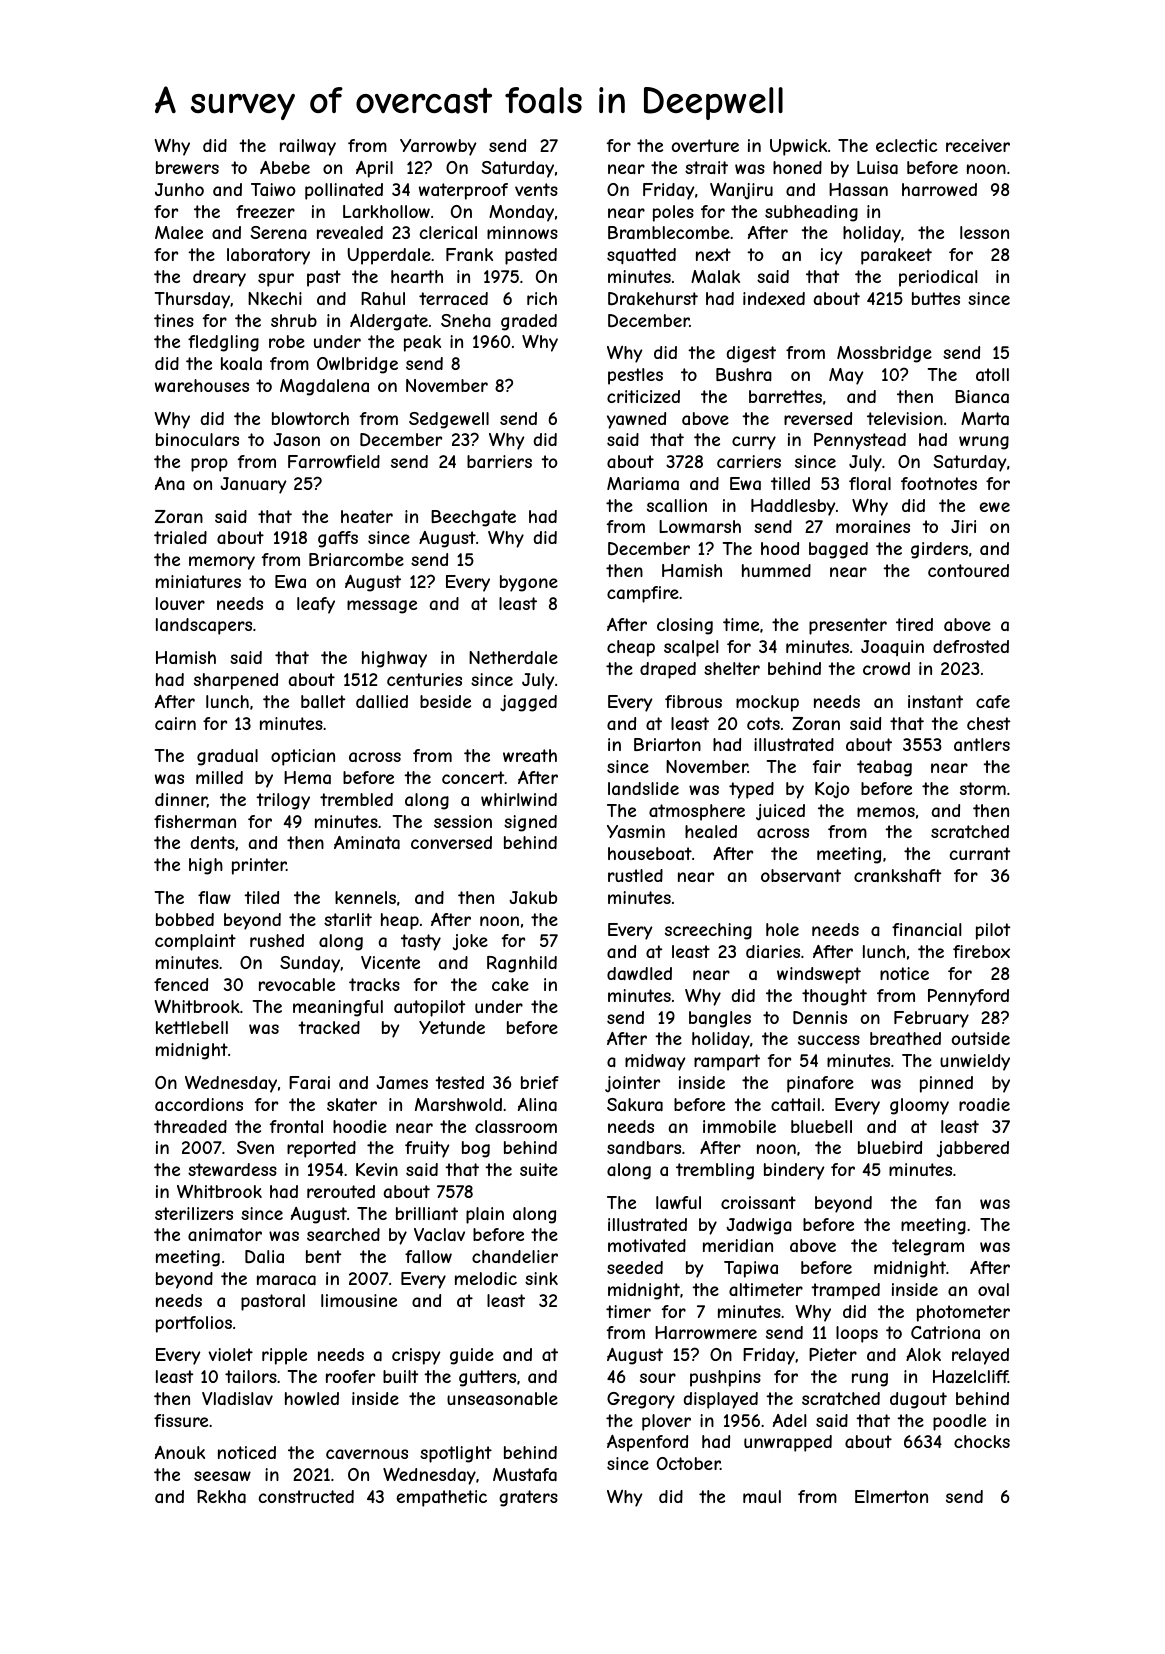 Image resolution: width=1165 pixels, height=1654 pixels. Describe the element at coordinates (981, 951) in the document. I see `firebox` at that location.
